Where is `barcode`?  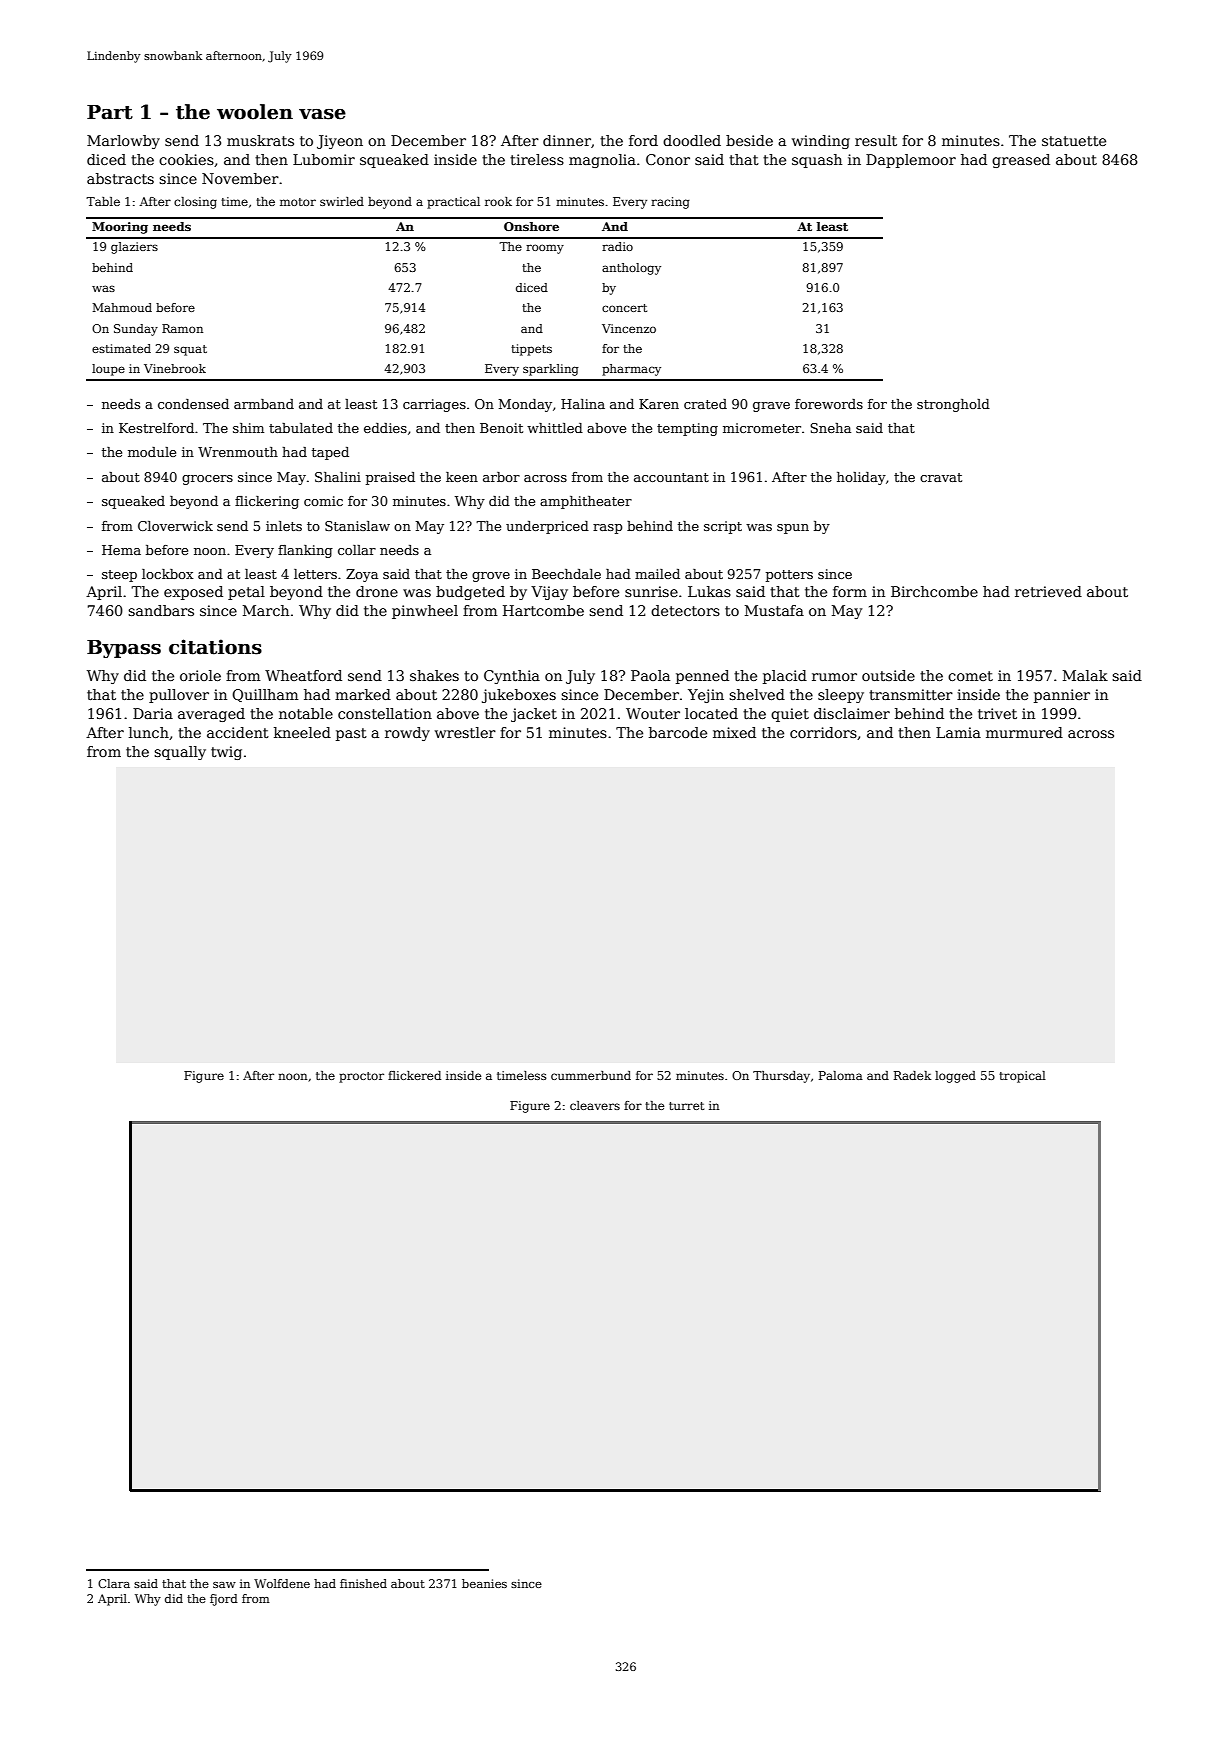
barcode is located at coordinates (678, 732).
